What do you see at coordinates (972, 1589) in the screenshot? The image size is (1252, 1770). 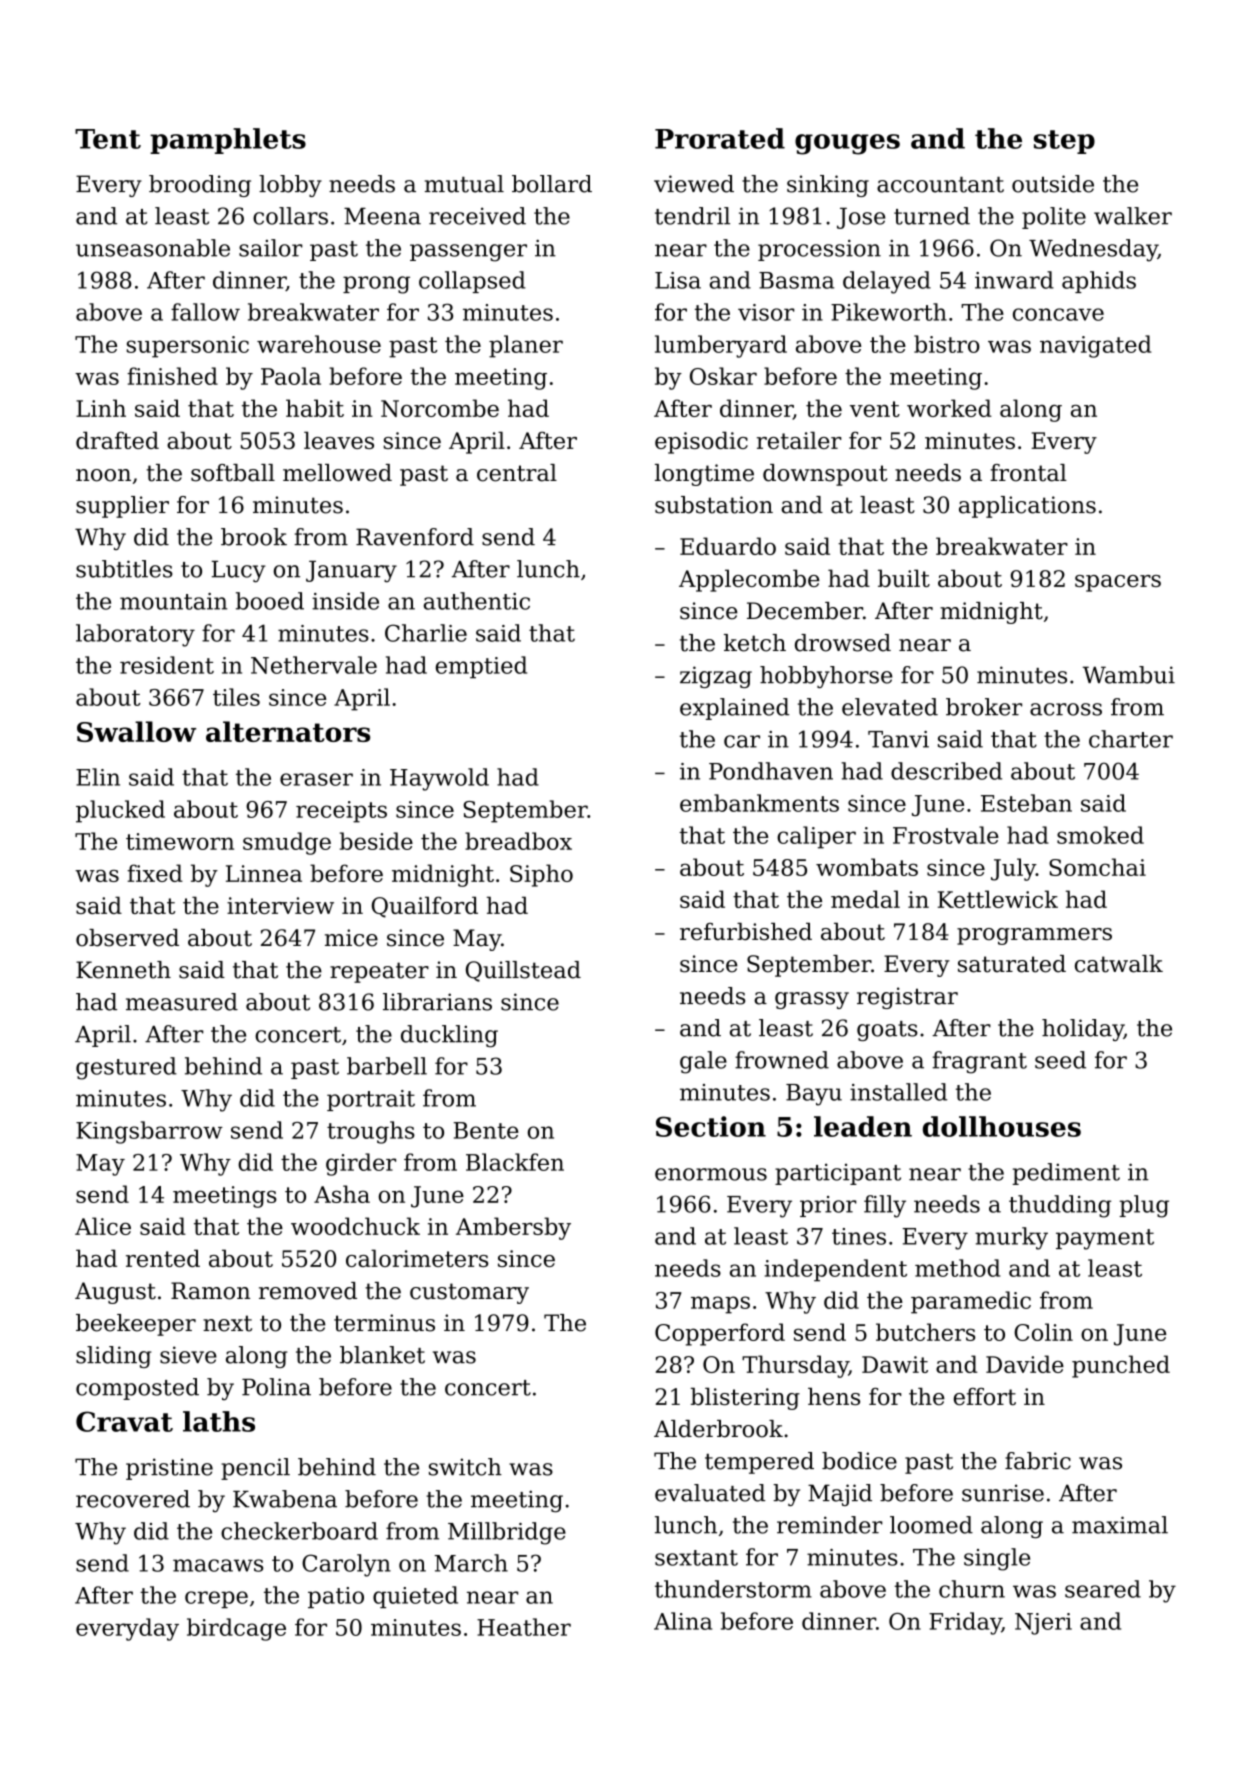 I see `churn` at bounding box center [972, 1589].
